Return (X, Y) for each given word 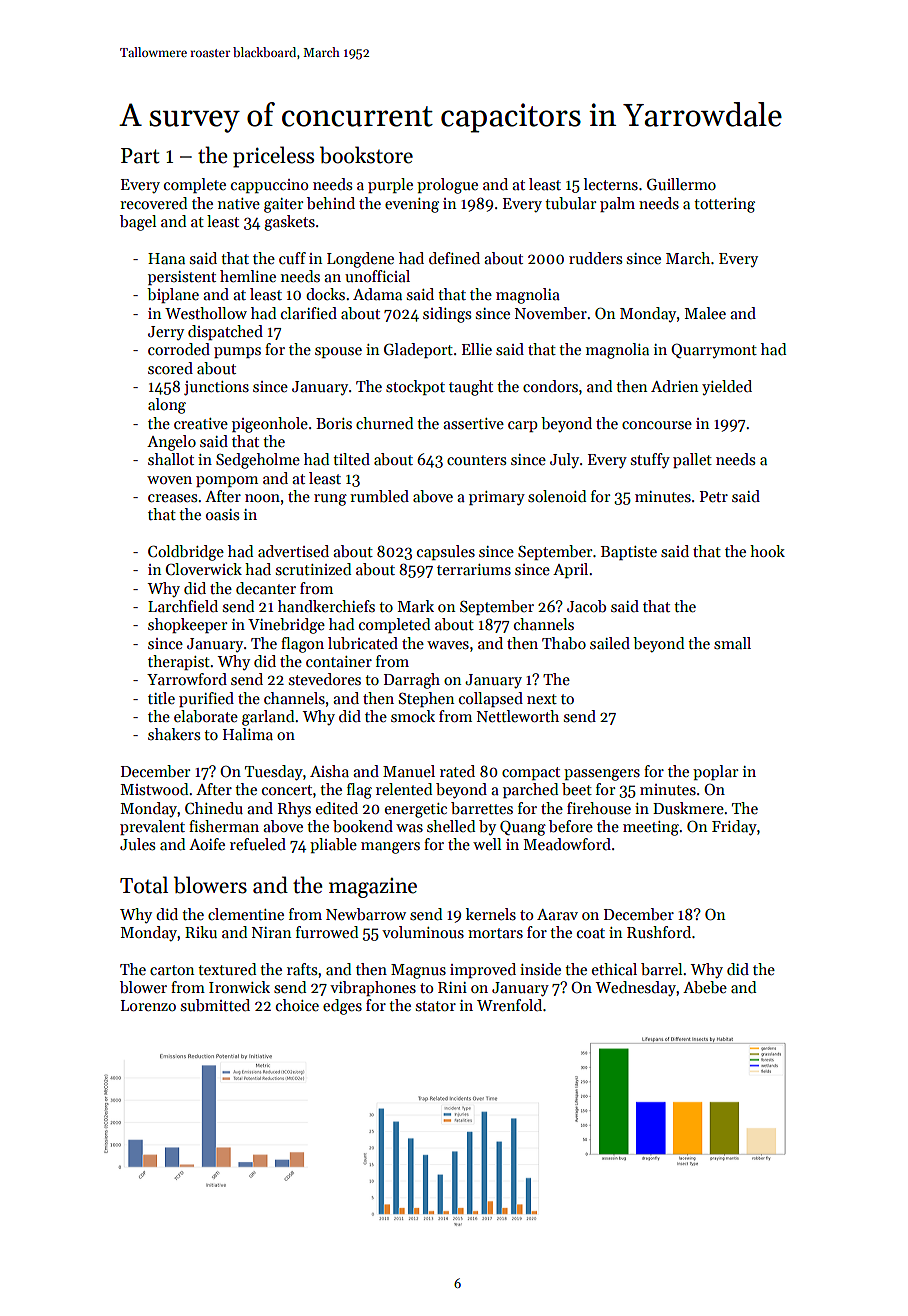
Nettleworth (518, 716)
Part (140, 156)
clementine (246, 914)
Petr (714, 496)
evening (412, 205)
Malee (705, 313)
